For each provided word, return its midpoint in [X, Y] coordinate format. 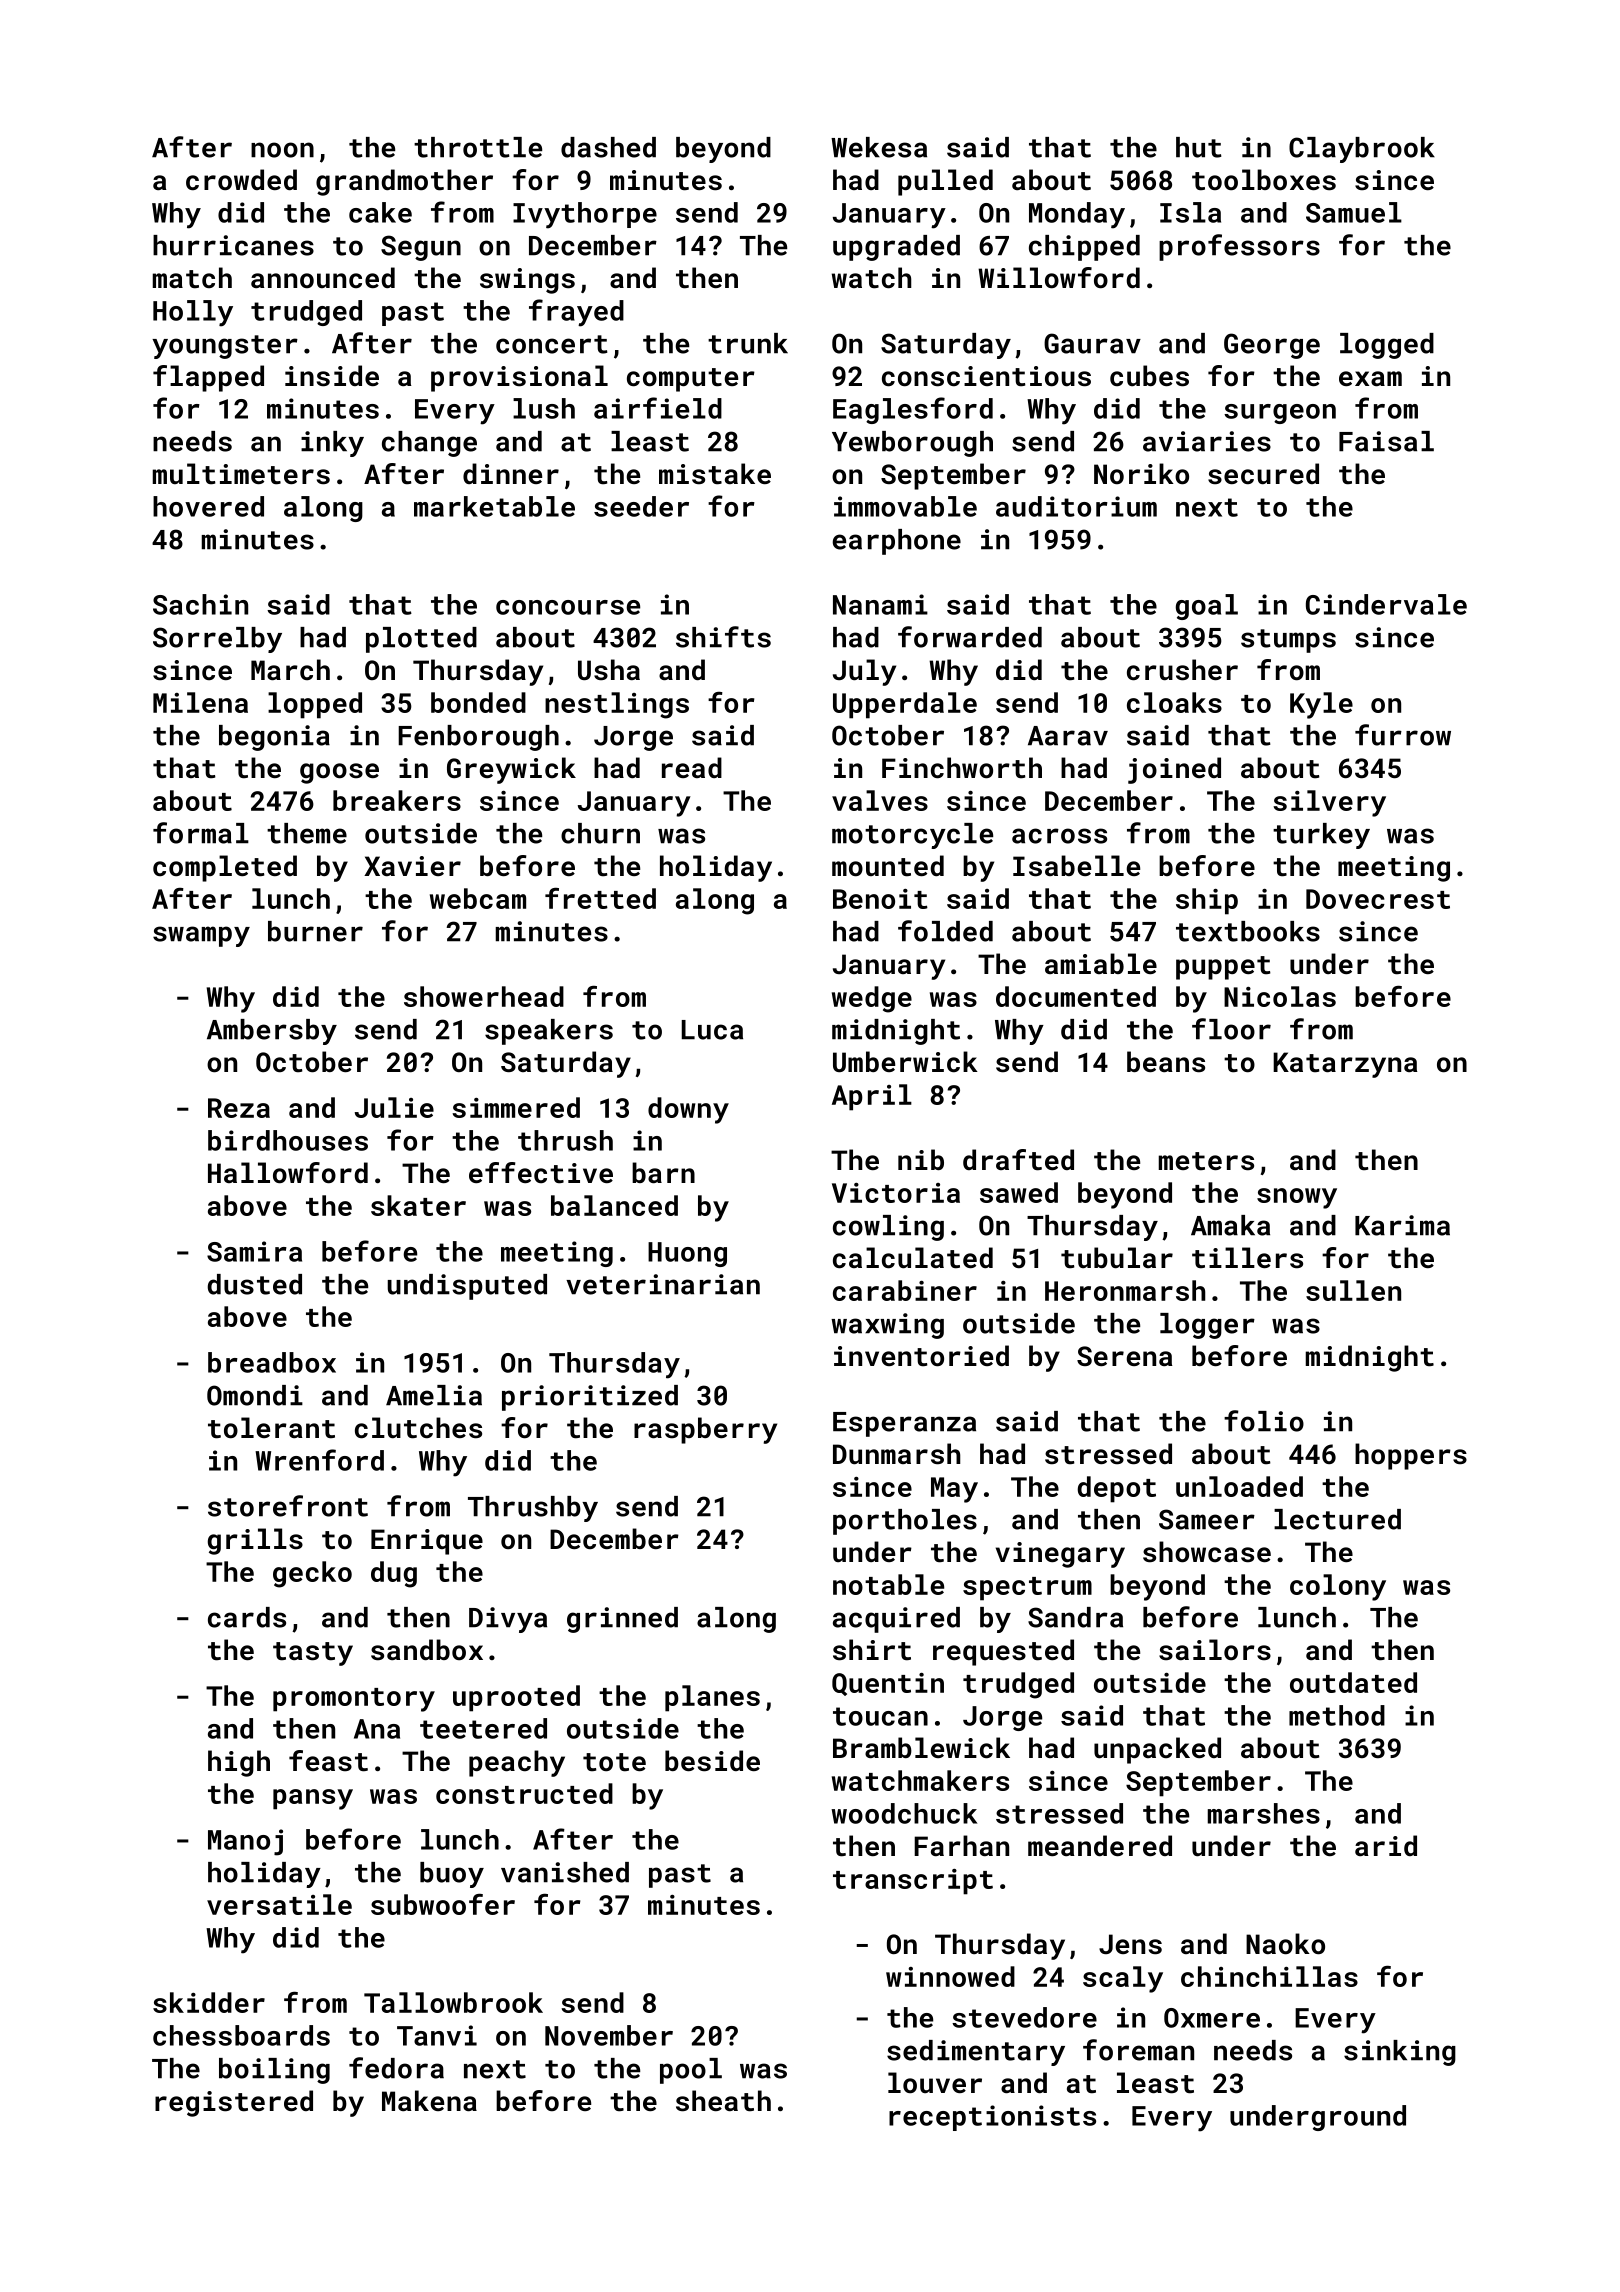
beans [1166, 1062]
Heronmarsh [1125, 1290]
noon [282, 150]
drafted [1018, 1160]
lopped [315, 705]
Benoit [880, 899]
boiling [274, 2071]
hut [1199, 147]
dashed [608, 147]
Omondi [255, 1395]
